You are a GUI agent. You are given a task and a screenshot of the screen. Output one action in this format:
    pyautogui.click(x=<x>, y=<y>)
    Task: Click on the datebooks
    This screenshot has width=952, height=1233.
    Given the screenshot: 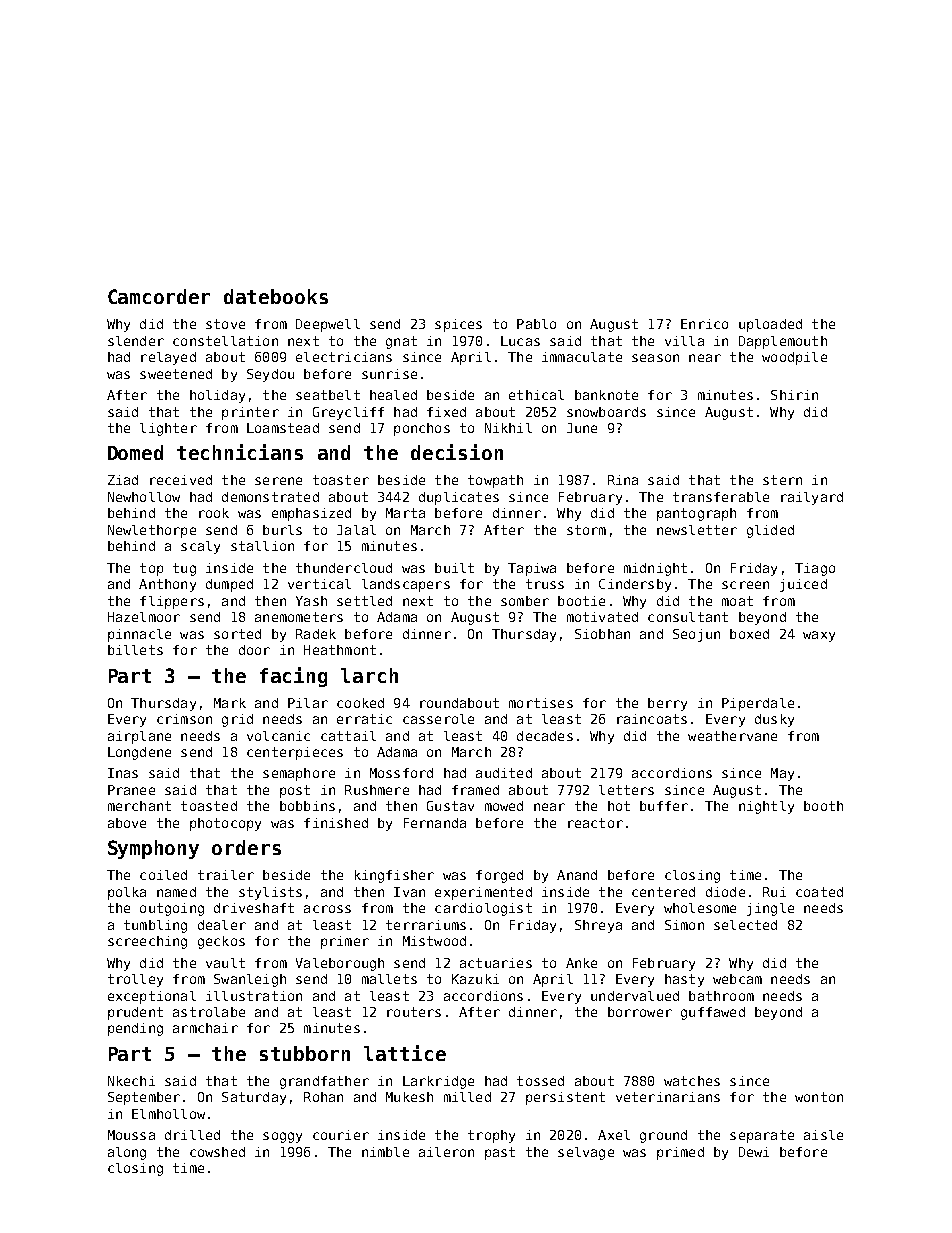 What is the action you would take?
    pyautogui.click(x=276, y=296)
